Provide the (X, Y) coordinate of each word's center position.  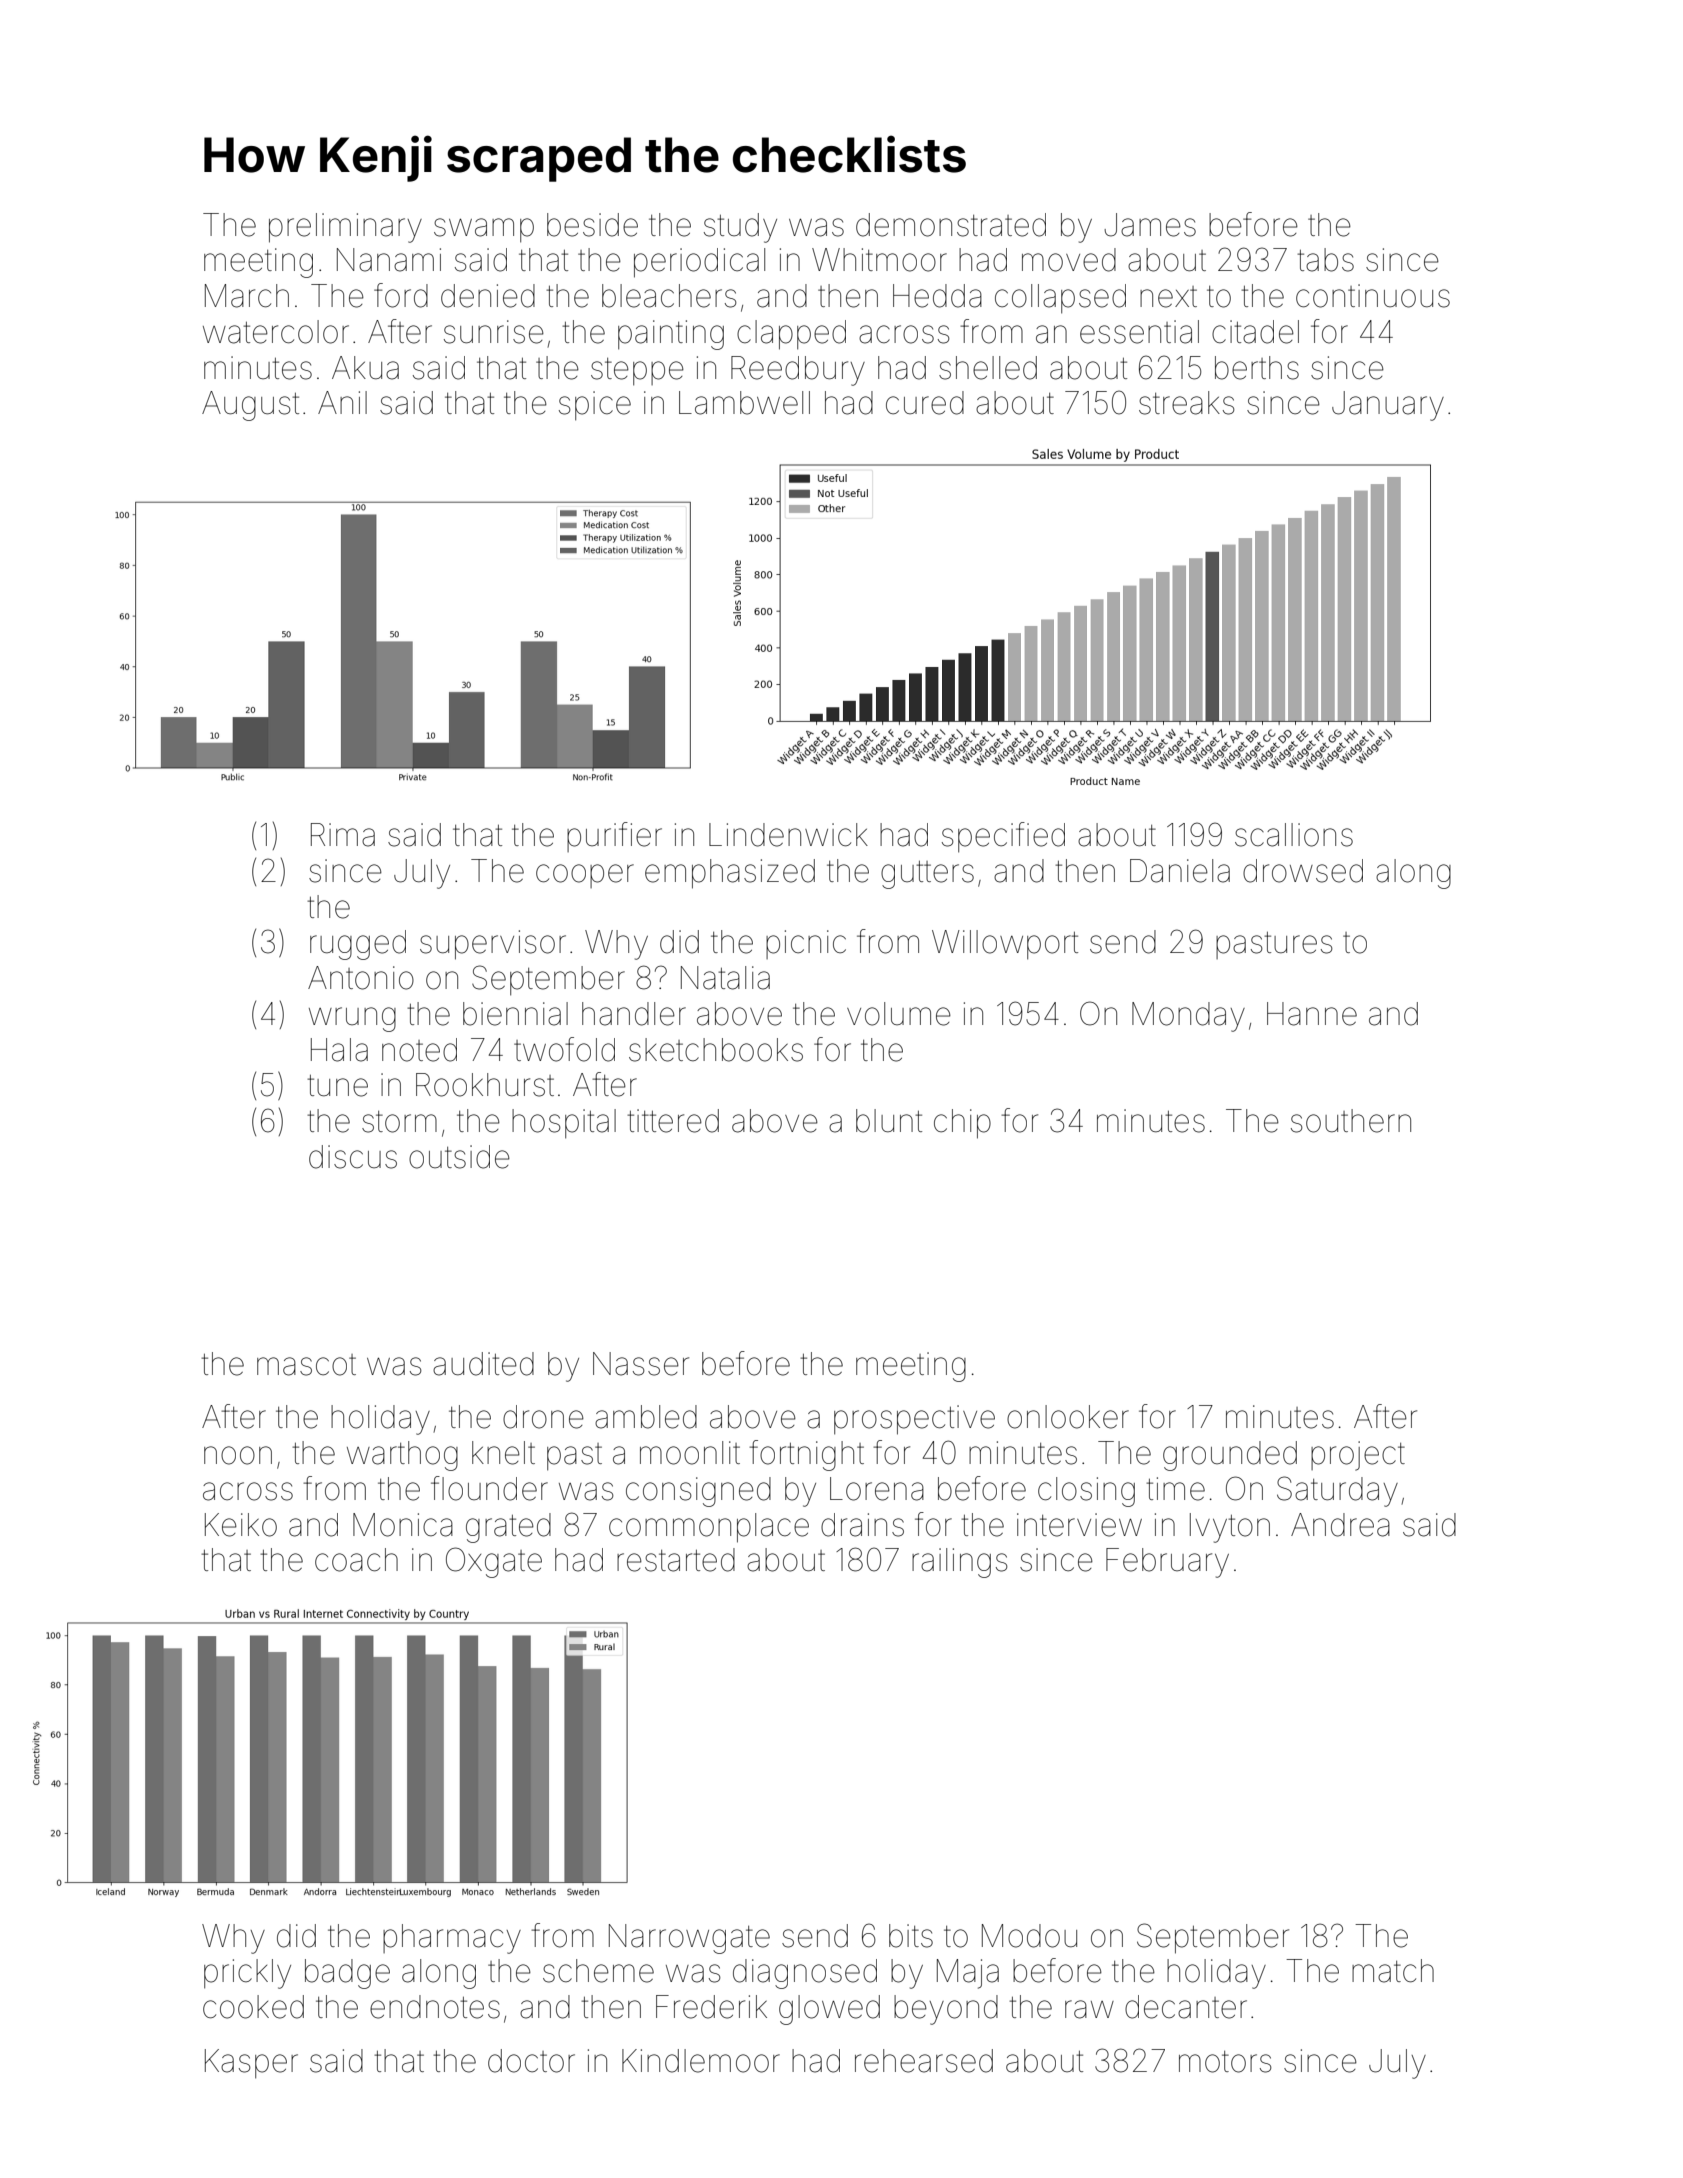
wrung (352, 1019)
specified (1003, 837)
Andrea (1340, 1525)
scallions (1294, 835)
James (1150, 225)
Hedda (937, 296)
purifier (614, 837)
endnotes (435, 2007)
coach (356, 1560)
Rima (343, 835)
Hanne (1312, 1014)
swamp (484, 230)
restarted (676, 1560)
